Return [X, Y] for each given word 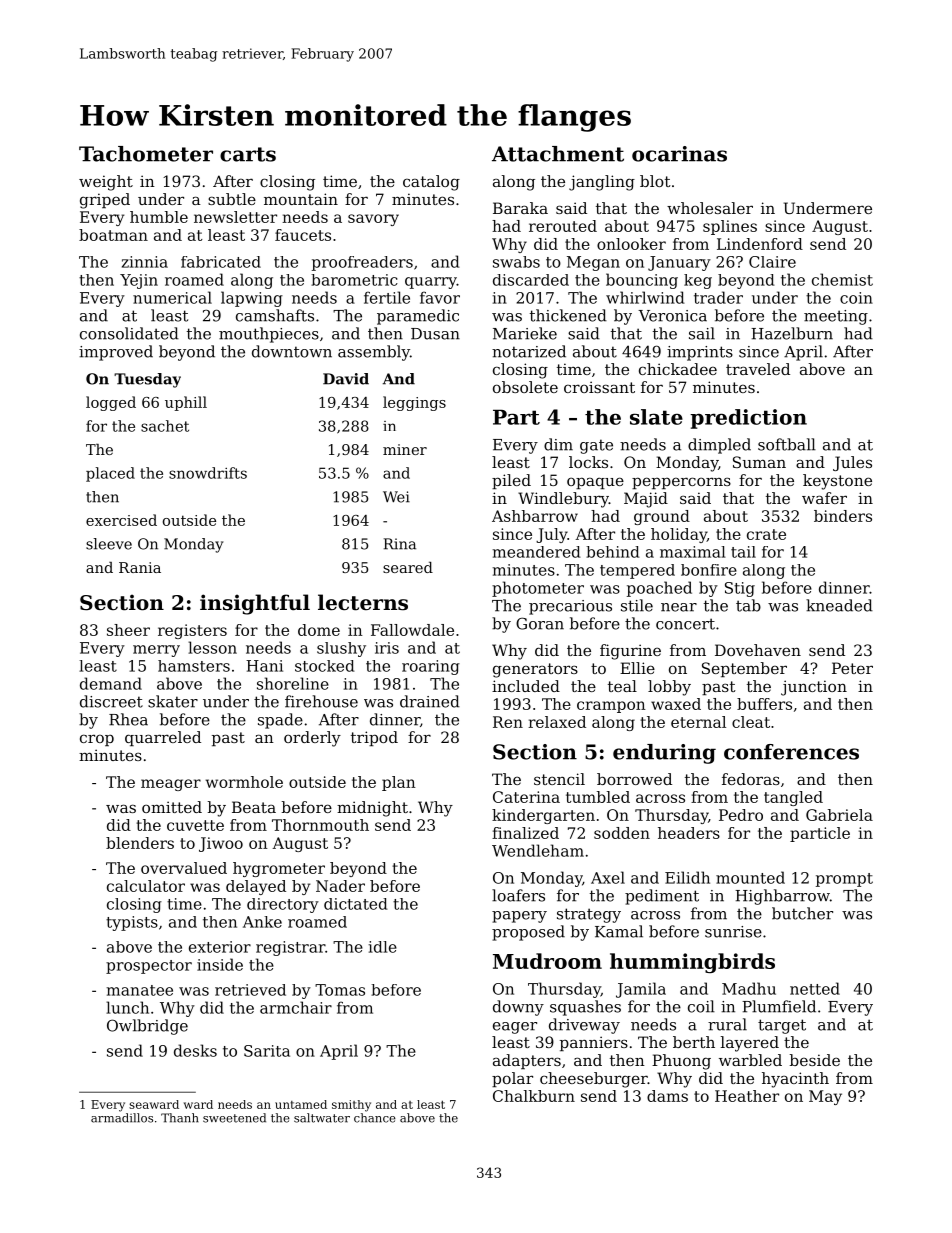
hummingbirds [692, 963]
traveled [758, 369]
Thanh [180, 1118]
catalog [431, 183]
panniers [594, 1043]
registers [192, 631]
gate [596, 446]
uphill [186, 403]
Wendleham [538, 850]
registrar [290, 948]
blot [655, 181]
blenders [140, 843]
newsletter [235, 217]
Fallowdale [412, 630]
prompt [844, 880]
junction [814, 688]
